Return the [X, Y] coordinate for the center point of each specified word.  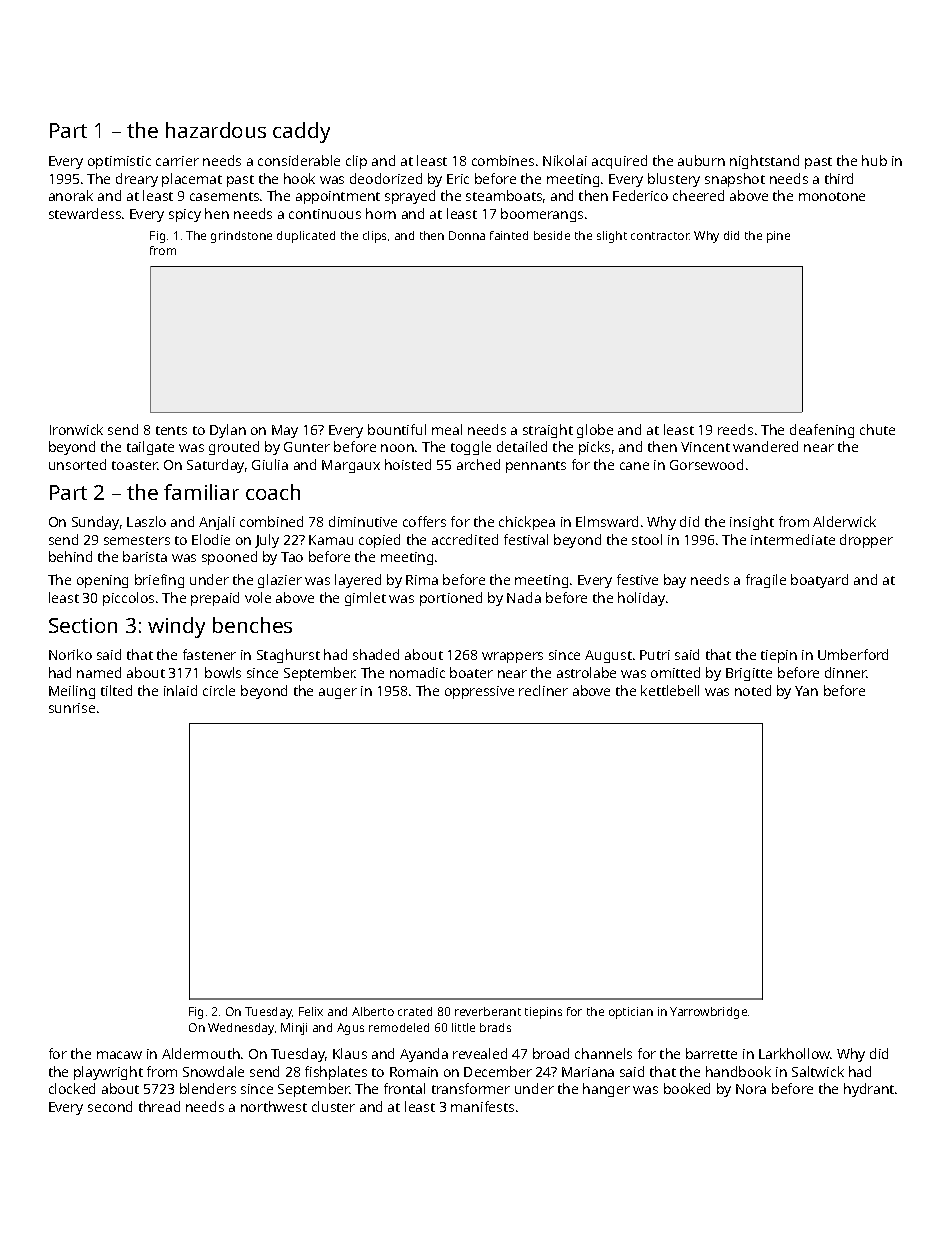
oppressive [479, 692]
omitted [675, 672]
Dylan [228, 431]
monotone [832, 196]
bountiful [397, 429]
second [110, 1106]
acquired [619, 162]
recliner [543, 690]
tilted [116, 690]
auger [338, 693]
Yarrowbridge [708, 1013]
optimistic [119, 162]
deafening [822, 431]
